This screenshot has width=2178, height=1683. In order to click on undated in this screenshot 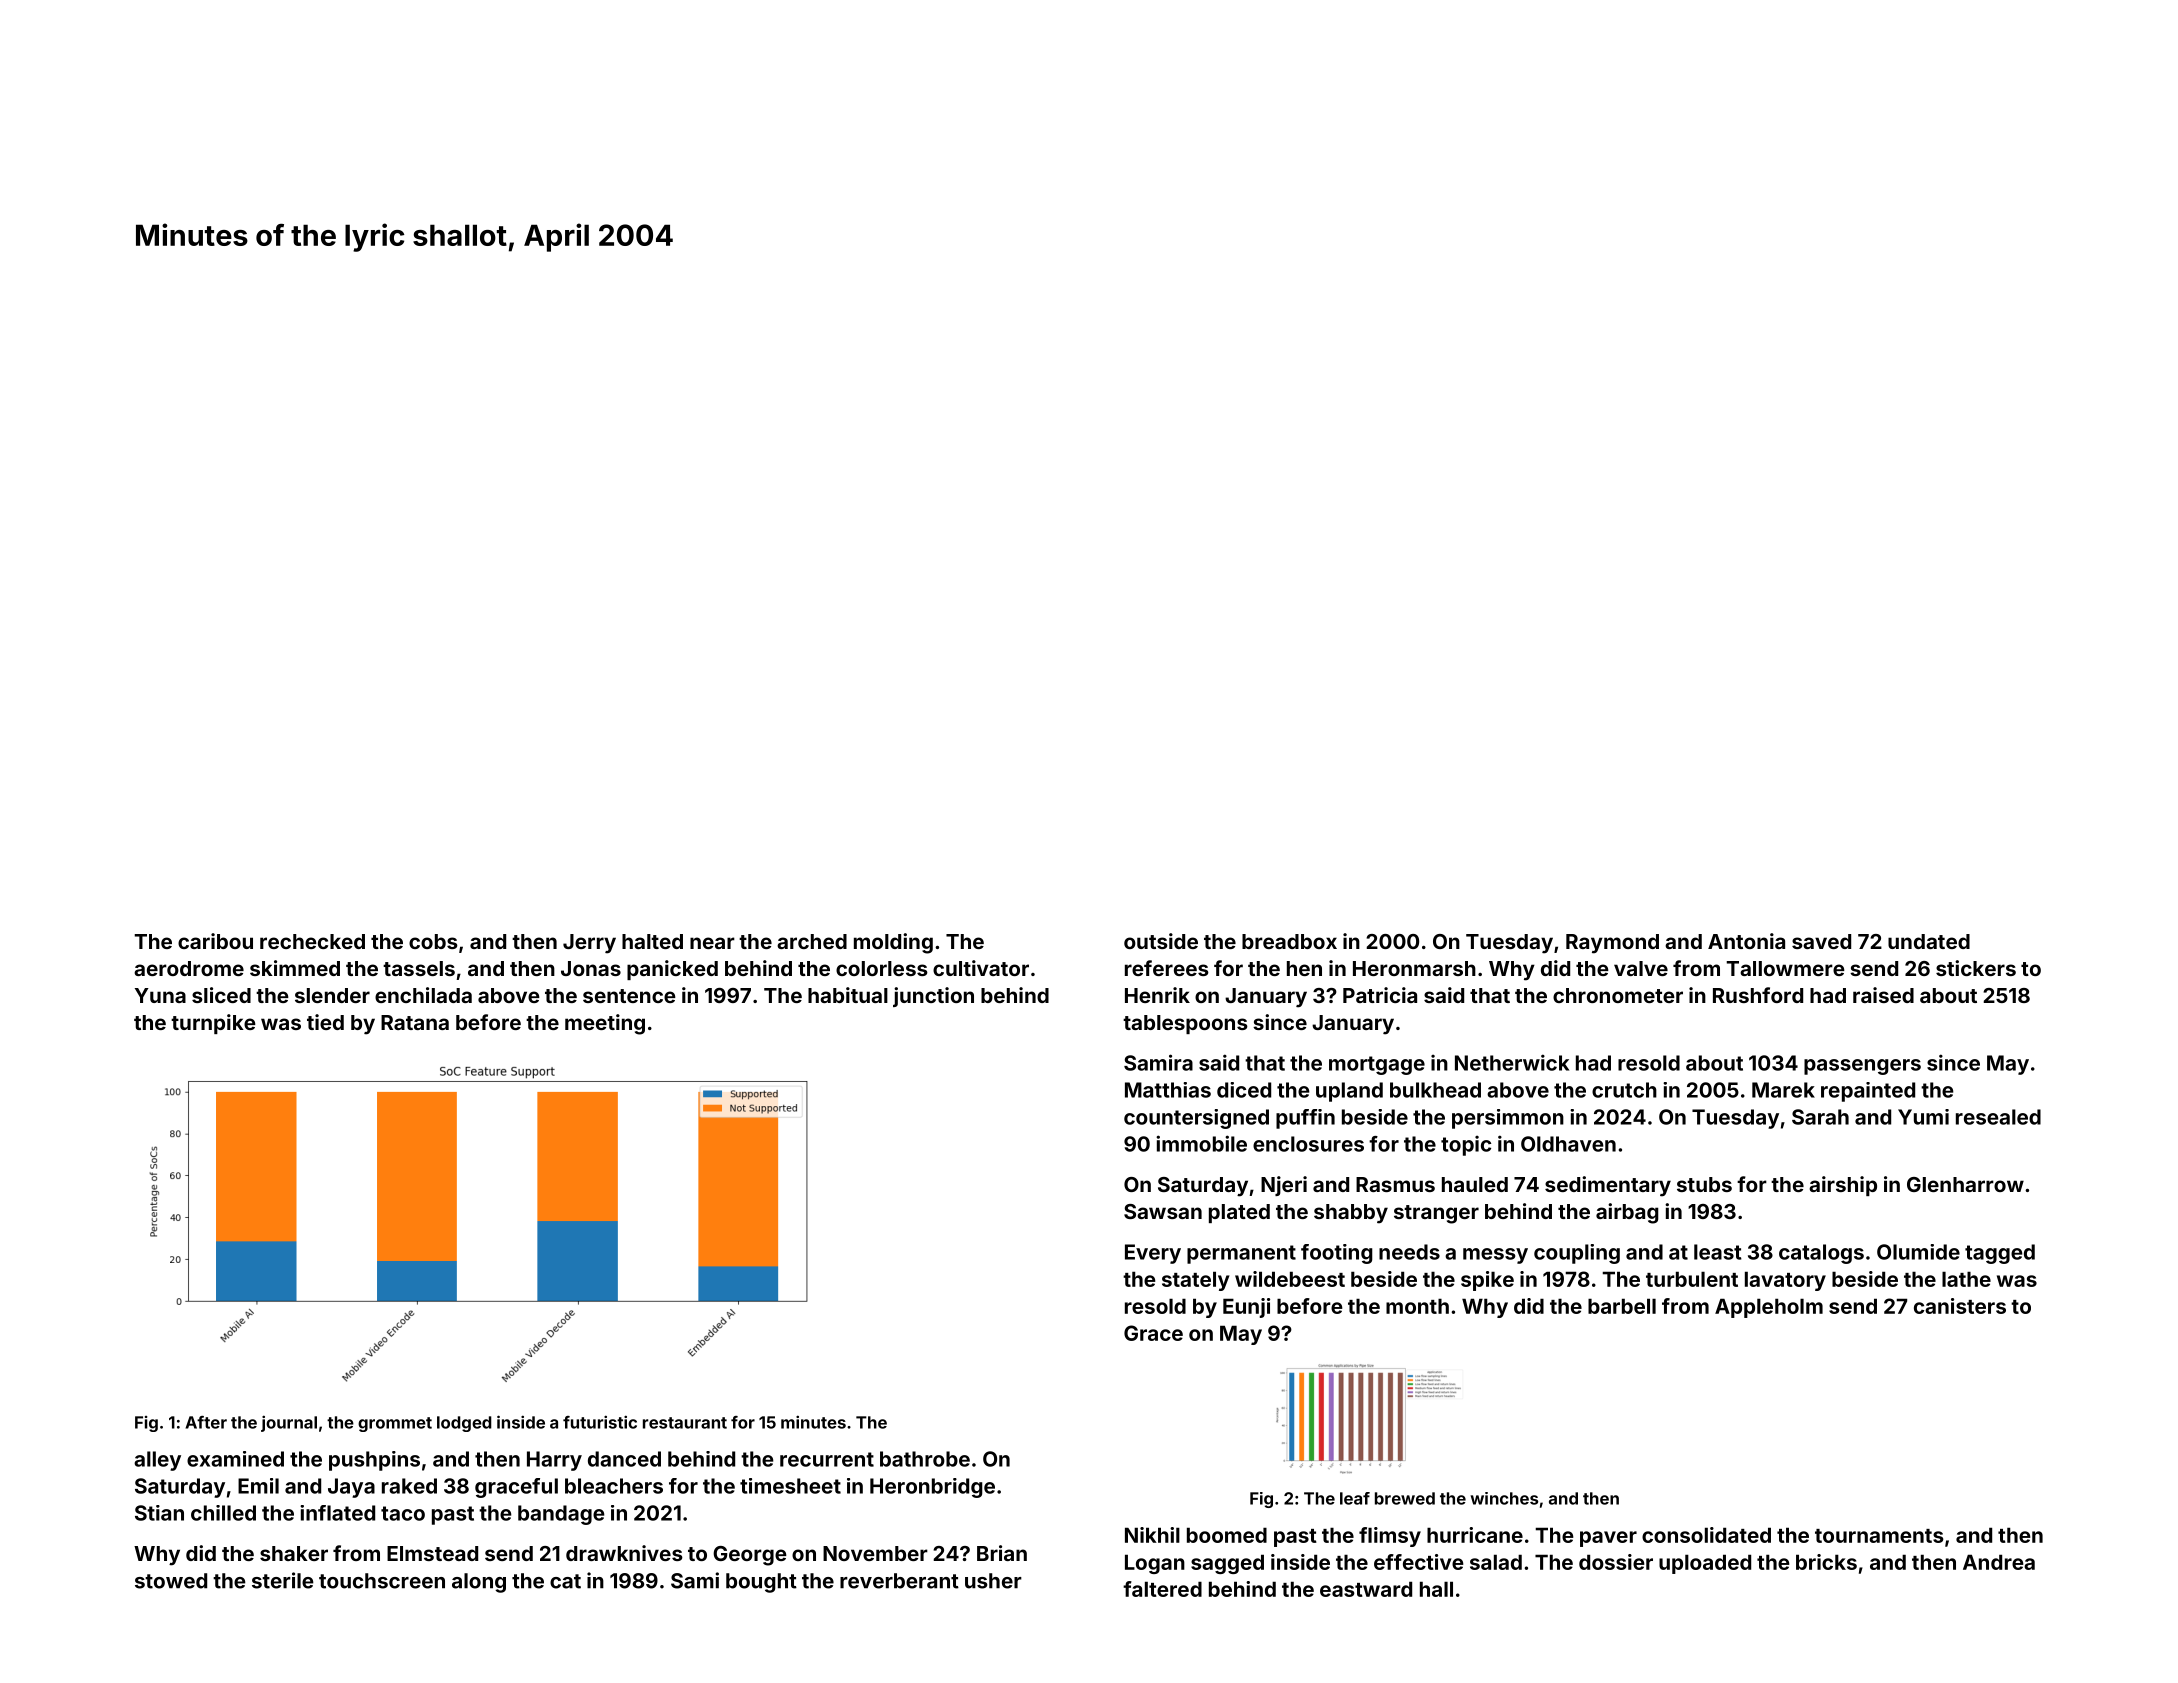, I will do `click(1929, 941)`.
